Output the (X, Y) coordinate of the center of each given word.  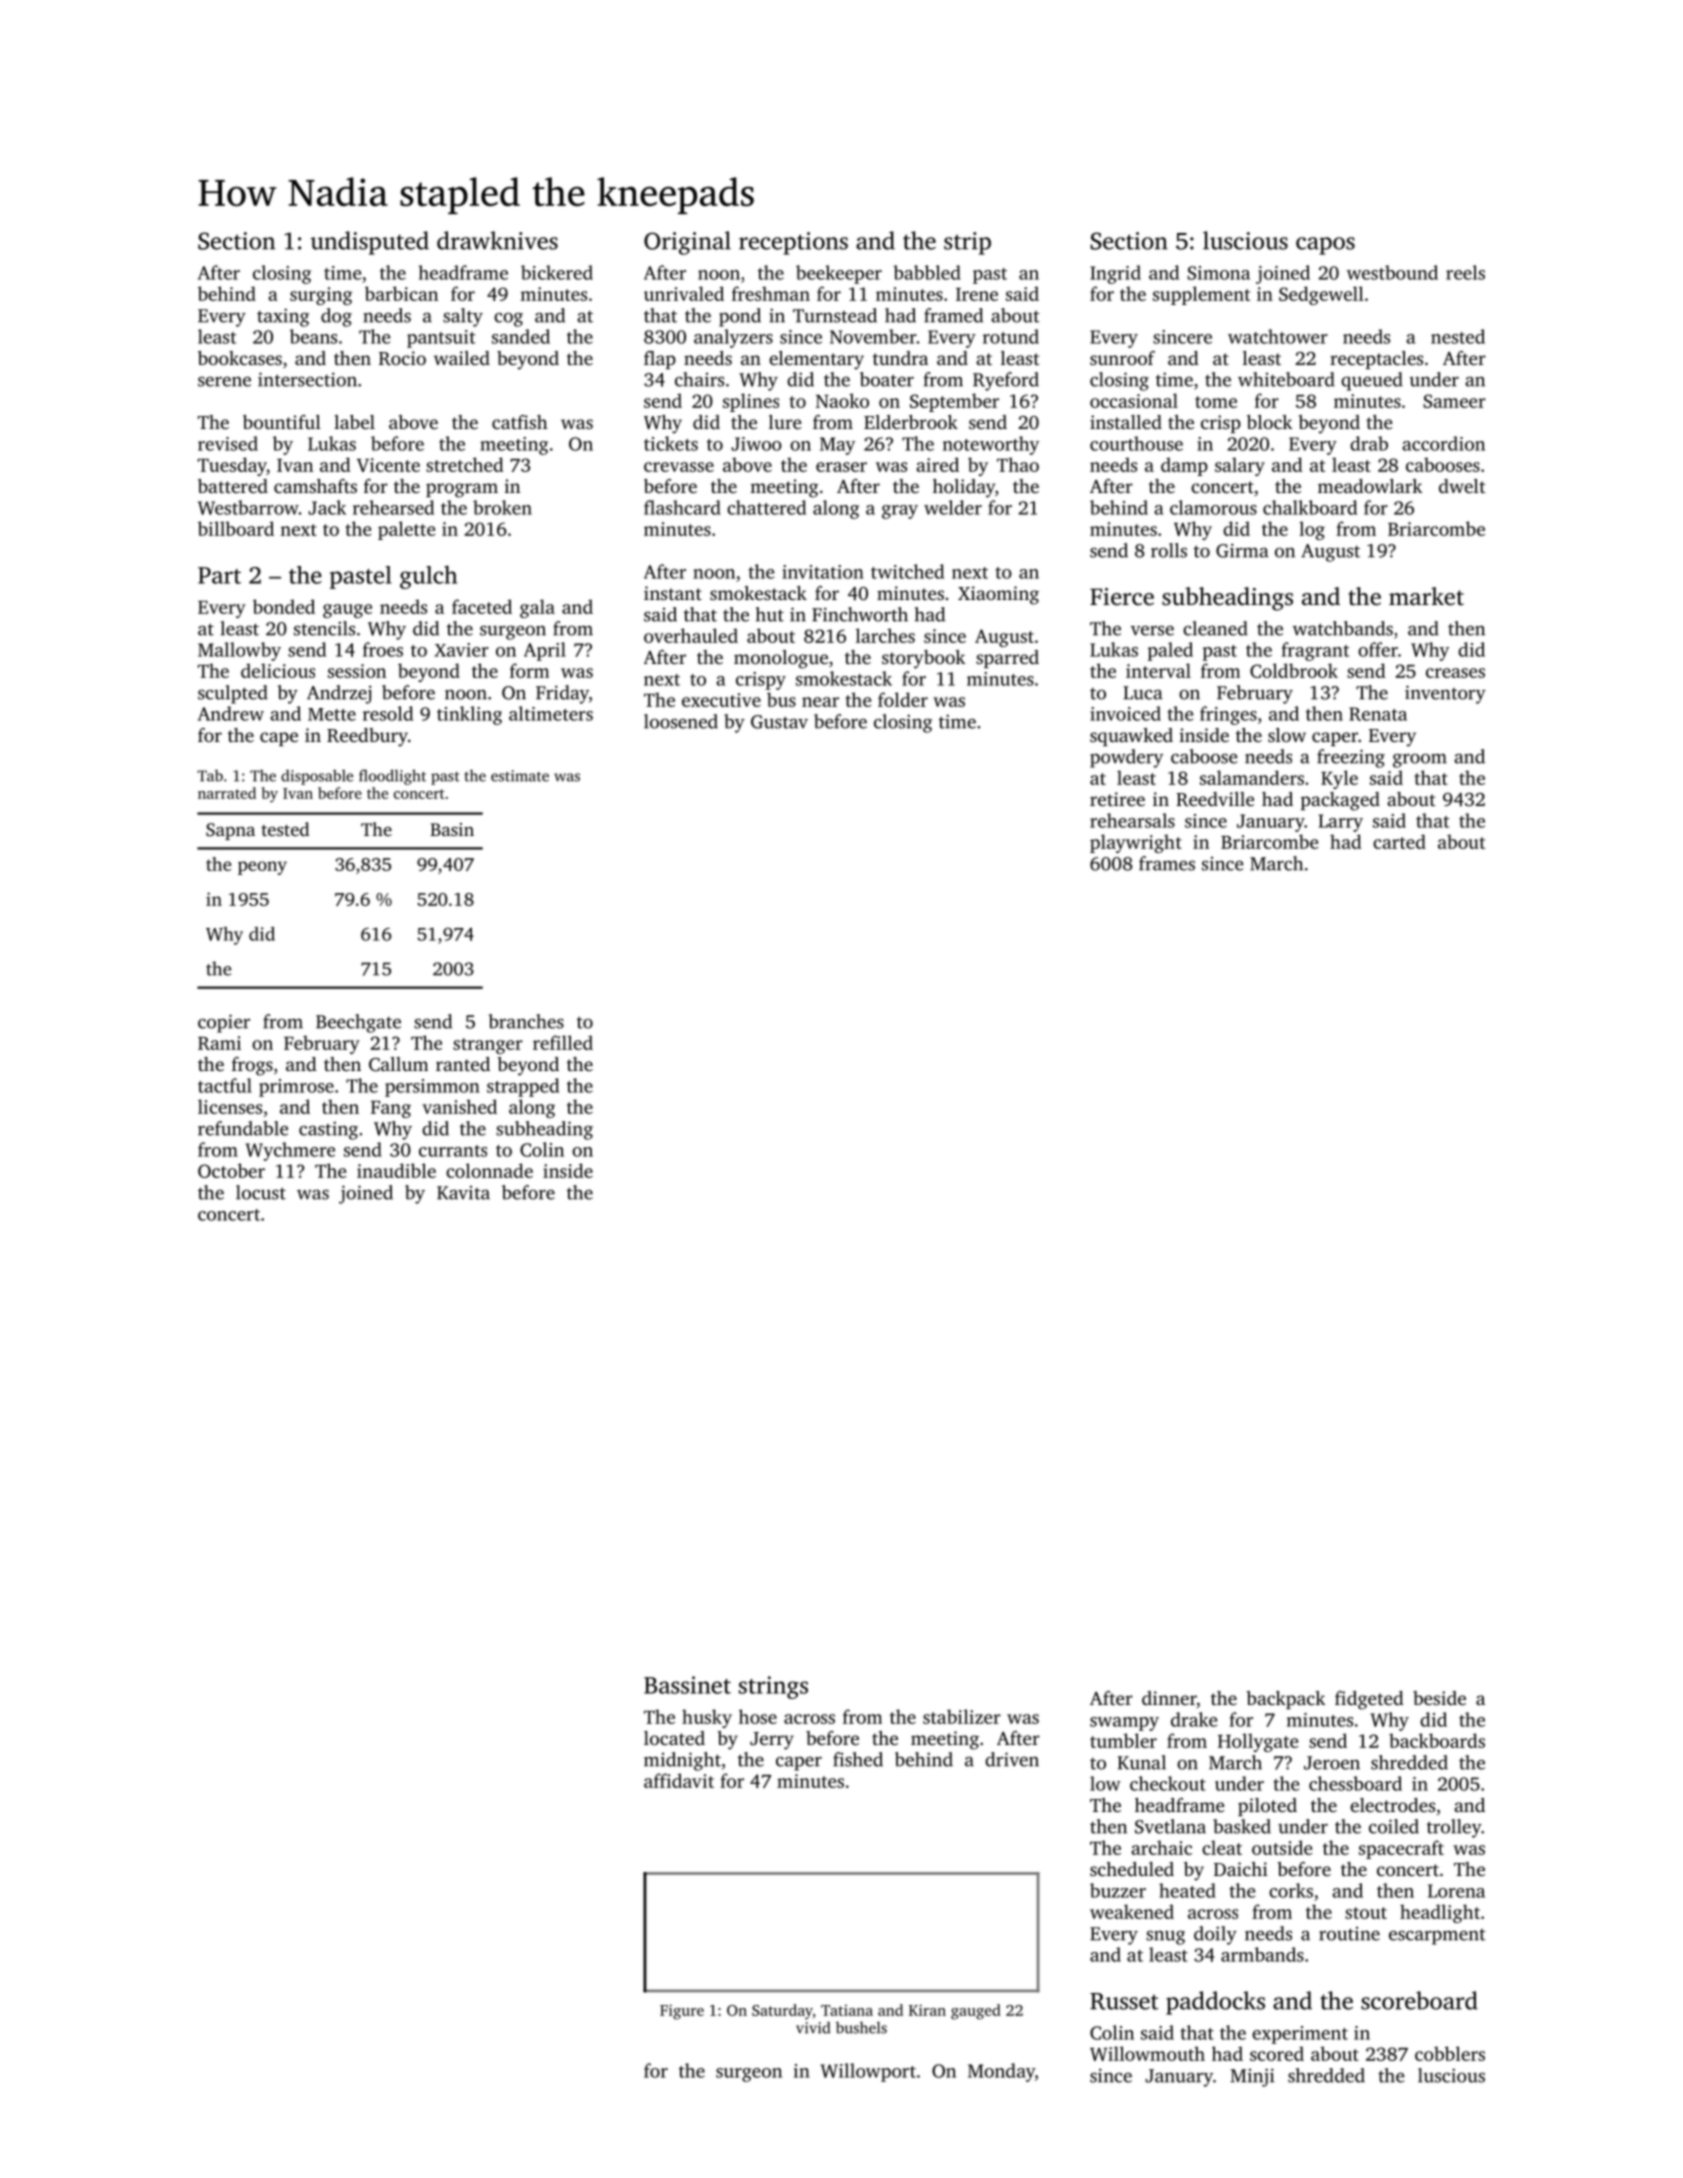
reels (1465, 272)
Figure (682, 2012)
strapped (523, 1087)
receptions (793, 243)
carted (1399, 841)
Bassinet (687, 1685)
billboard (236, 528)
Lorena (1456, 1891)
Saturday (782, 2012)
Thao (1018, 464)
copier (224, 1023)
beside (1439, 1698)
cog (508, 320)
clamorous (1213, 507)
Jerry (772, 1741)
